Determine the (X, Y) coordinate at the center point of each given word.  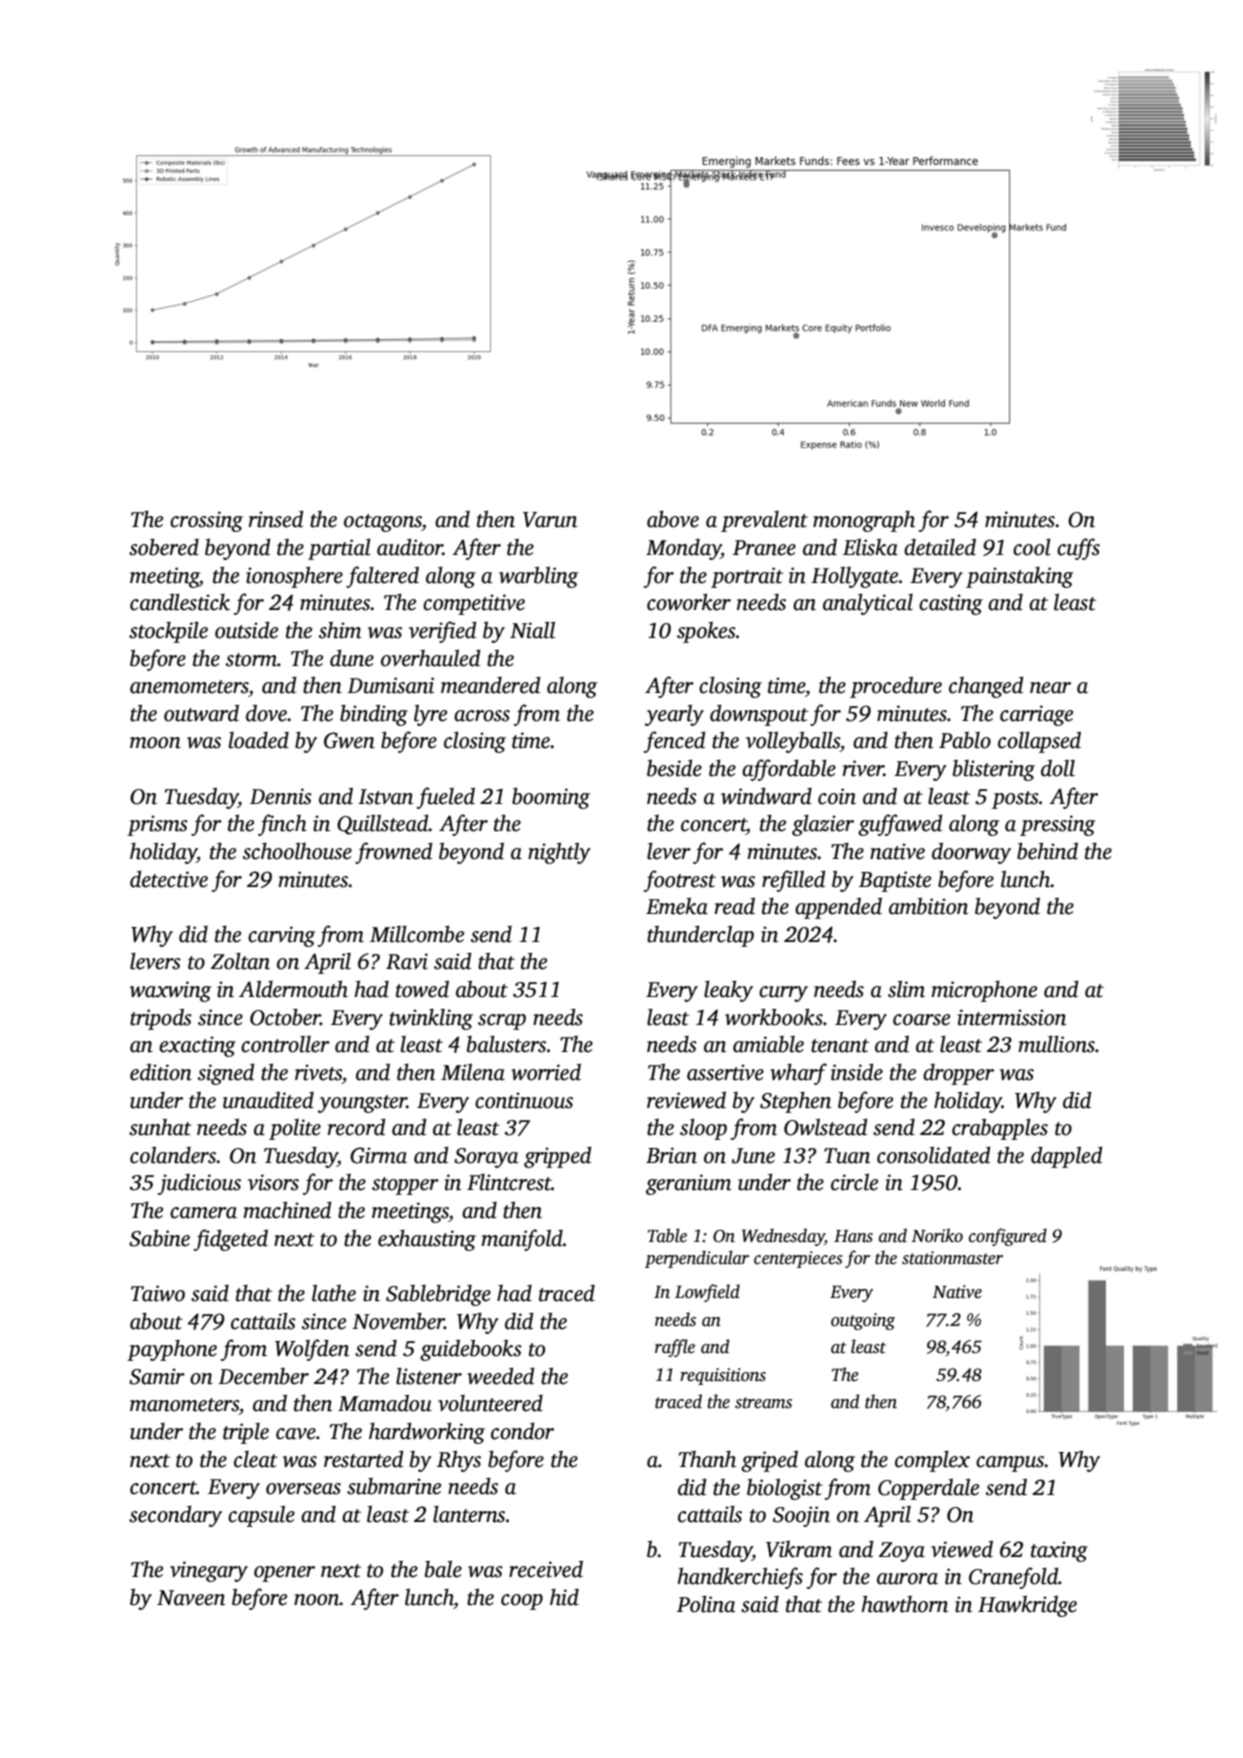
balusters (506, 1044)
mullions (1056, 1044)
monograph (864, 521)
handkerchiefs (740, 1578)
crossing (206, 521)
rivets (318, 1072)
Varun (550, 520)
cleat (256, 1459)
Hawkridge (1027, 1606)
